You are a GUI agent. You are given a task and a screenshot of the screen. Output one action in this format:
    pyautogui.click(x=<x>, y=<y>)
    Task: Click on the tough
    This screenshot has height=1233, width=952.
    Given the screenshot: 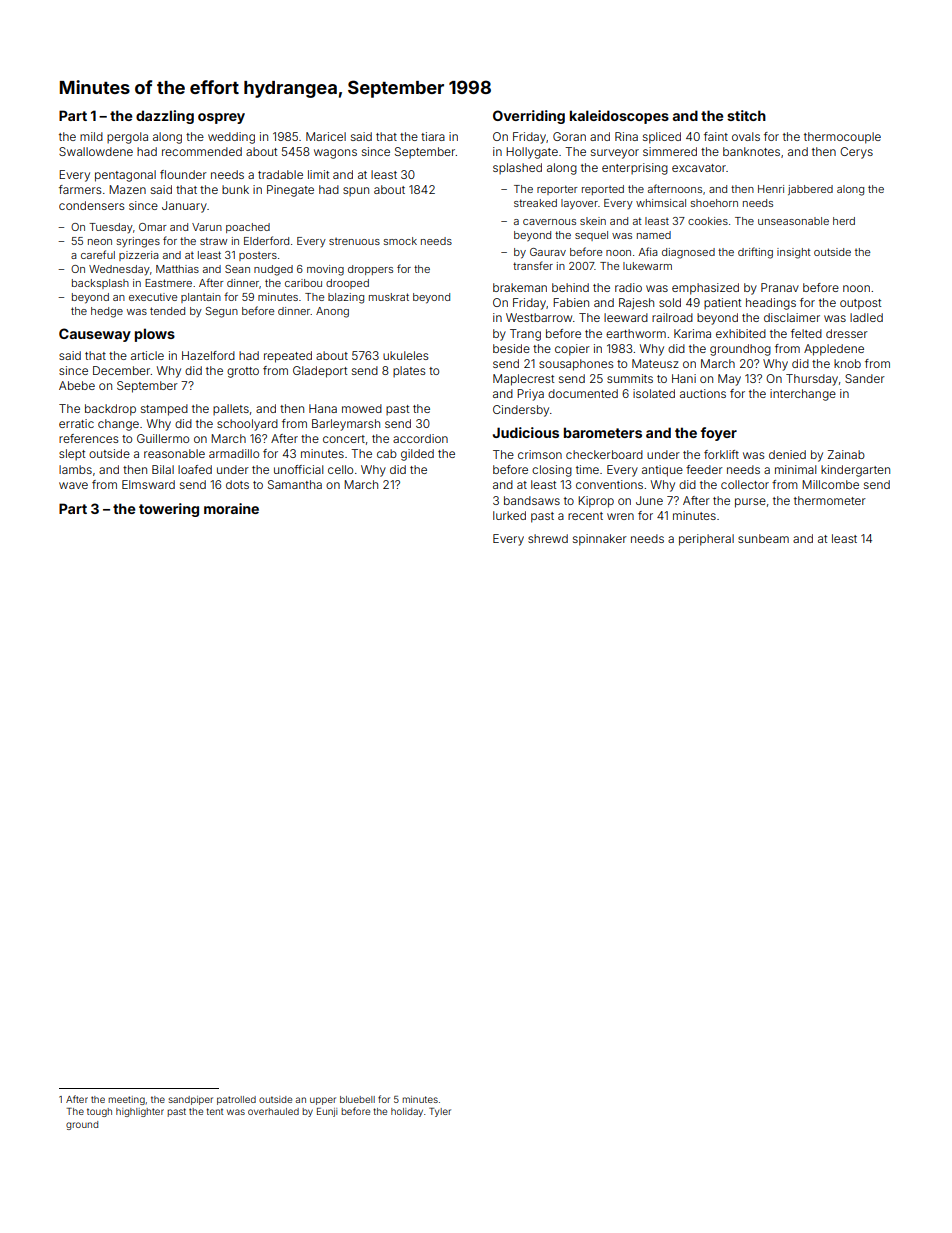 What is the action you would take?
    pyautogui.click(x=99, y=1112)
